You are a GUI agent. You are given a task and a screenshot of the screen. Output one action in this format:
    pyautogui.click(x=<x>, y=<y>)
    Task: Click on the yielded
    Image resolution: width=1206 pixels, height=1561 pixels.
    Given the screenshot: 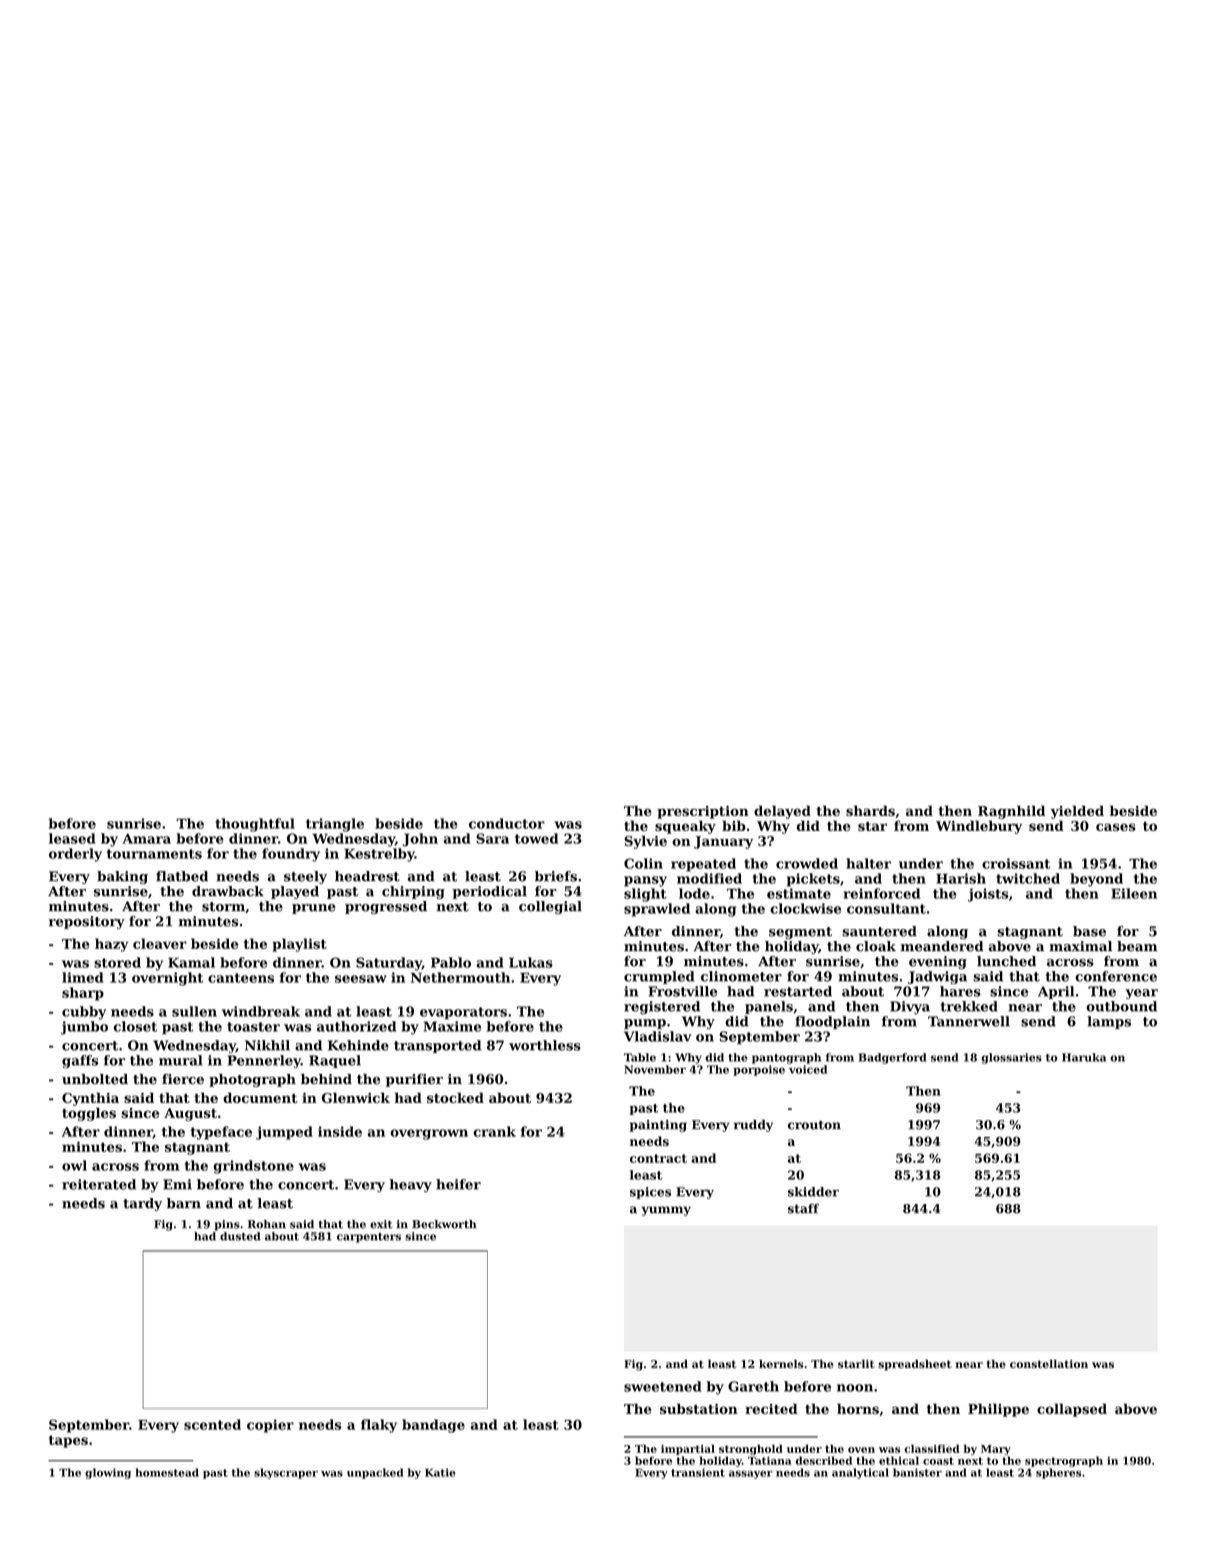 What is the action you would take?
    pyautogui.click(x=1077, y=812)
